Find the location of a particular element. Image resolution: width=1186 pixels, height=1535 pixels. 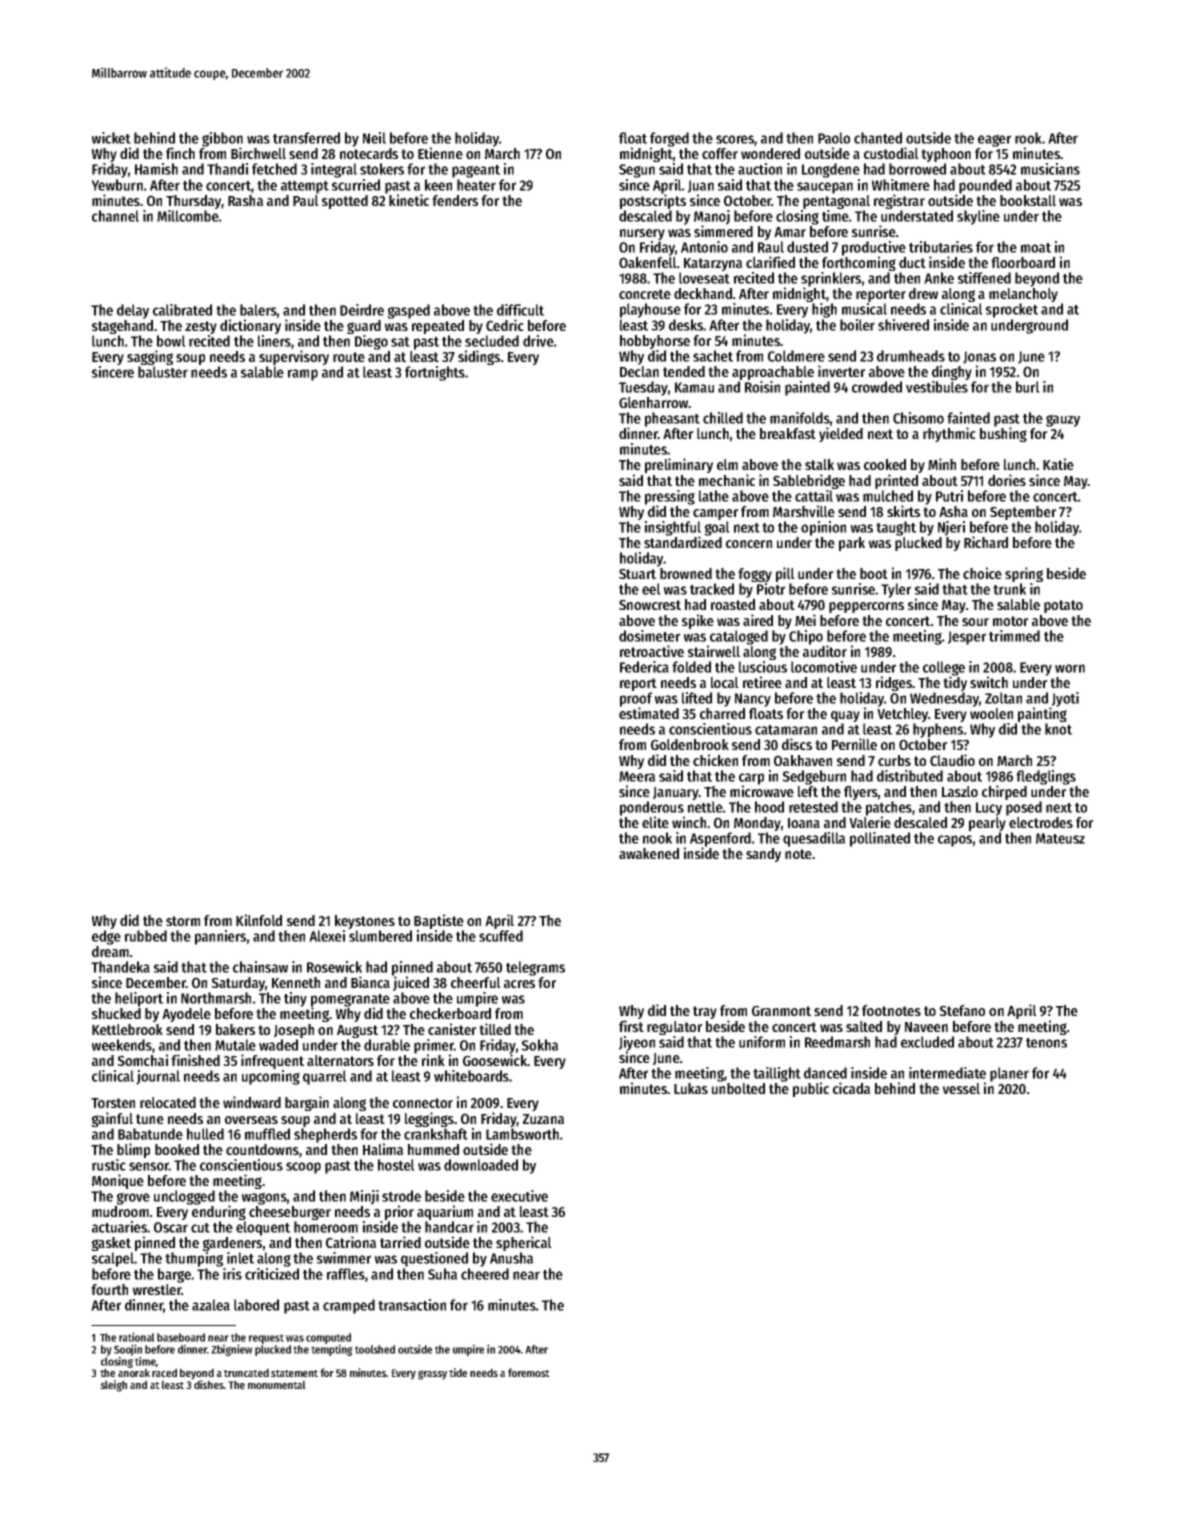

grassy is located at coordinates (432, 1375).
